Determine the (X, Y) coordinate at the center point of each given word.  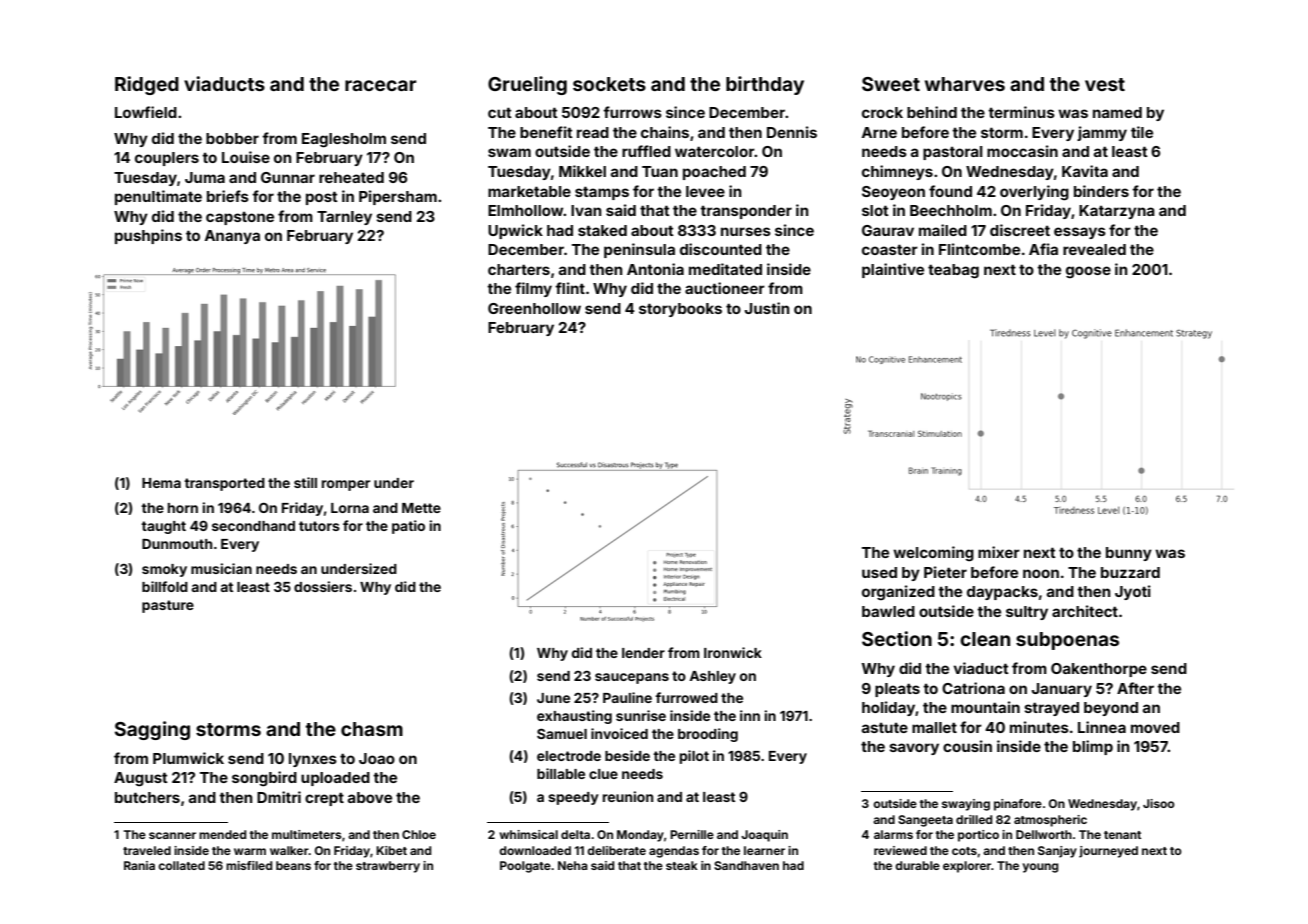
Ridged (147, 85)
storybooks (680, 310)
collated (181, 865)
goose (1088, 272)
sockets (609, 84)
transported (224, 484)
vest (1105, 84)
